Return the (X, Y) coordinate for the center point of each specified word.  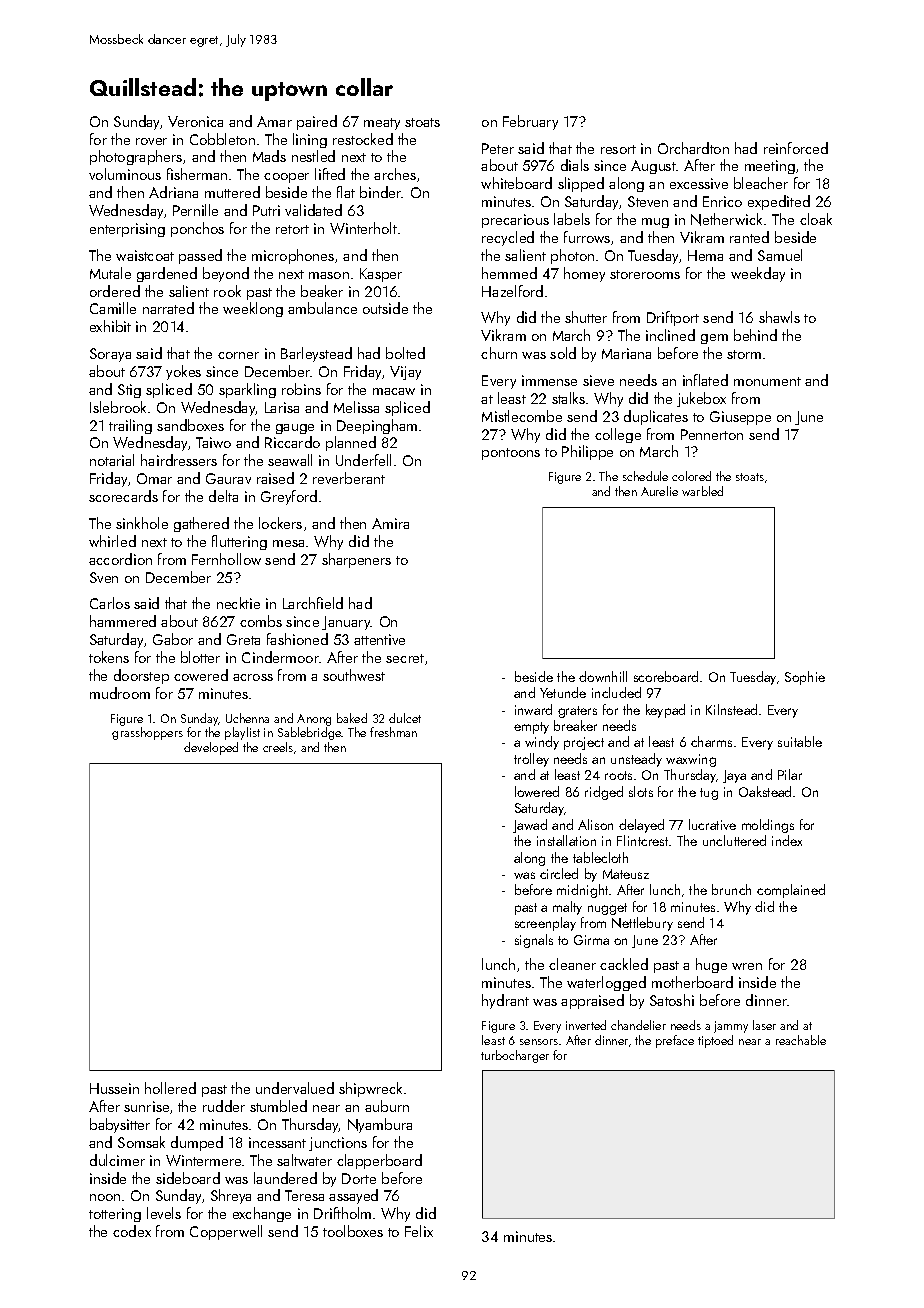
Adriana (173, 192)
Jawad (530, 826)
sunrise (146, 1106)
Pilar (790, 774)
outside (385, 308)
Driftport (673, 318)
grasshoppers (147, 733)
